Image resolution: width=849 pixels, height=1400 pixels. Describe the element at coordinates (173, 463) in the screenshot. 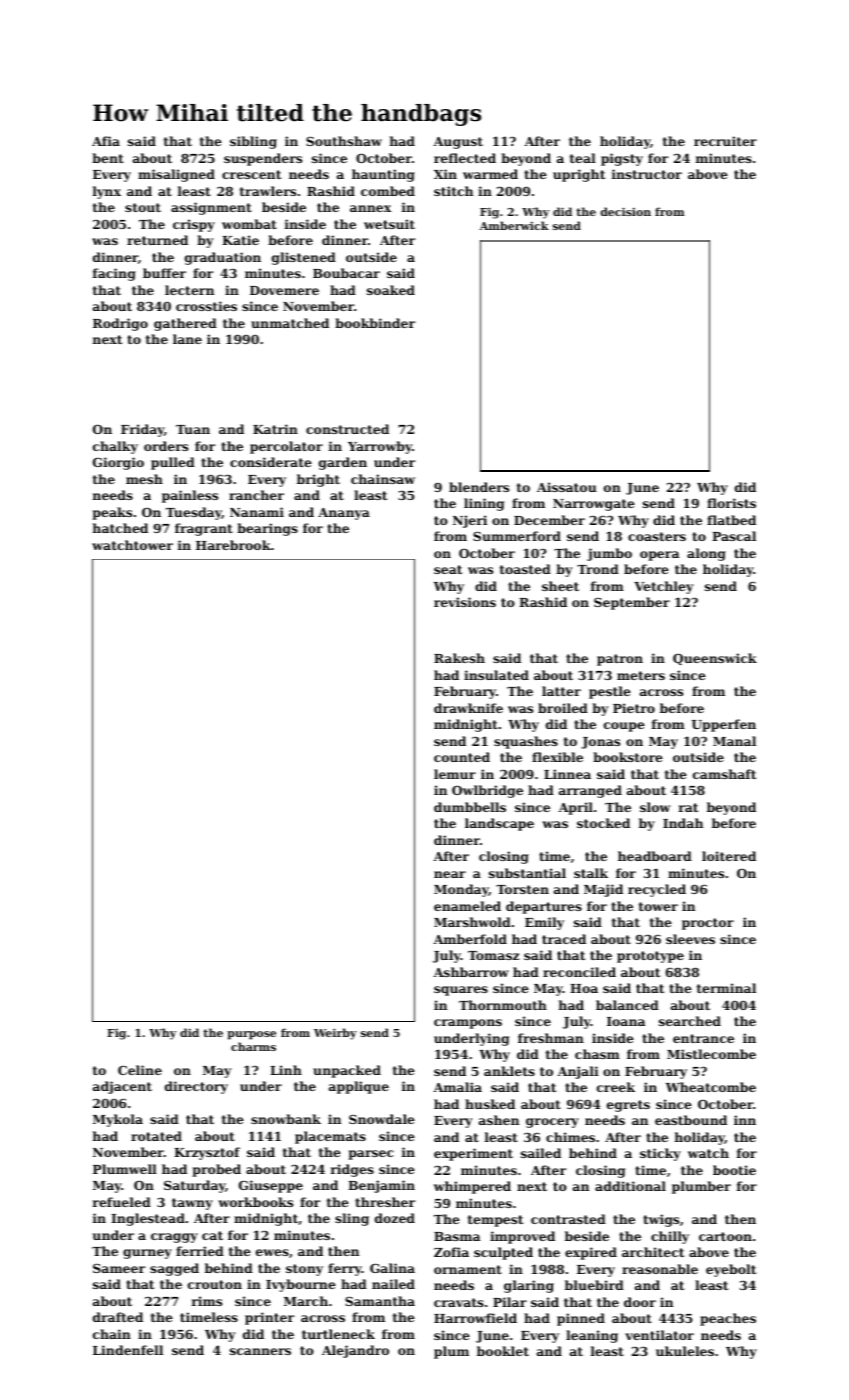

I see `pulled` at that location.
